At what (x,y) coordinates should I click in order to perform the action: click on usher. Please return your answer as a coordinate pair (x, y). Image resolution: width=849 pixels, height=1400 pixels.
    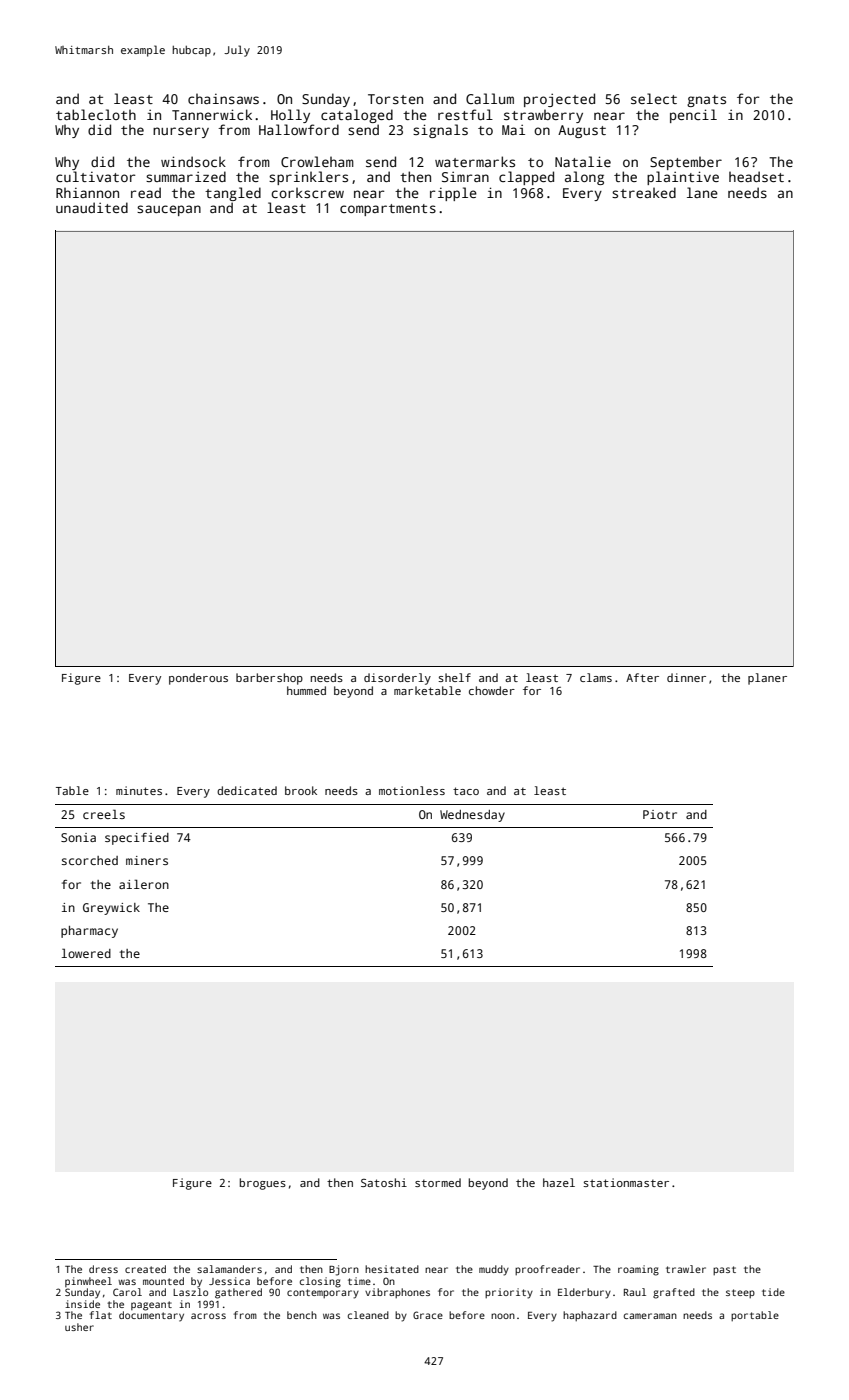
    Looking at the image, I should click on (79, 1327).
